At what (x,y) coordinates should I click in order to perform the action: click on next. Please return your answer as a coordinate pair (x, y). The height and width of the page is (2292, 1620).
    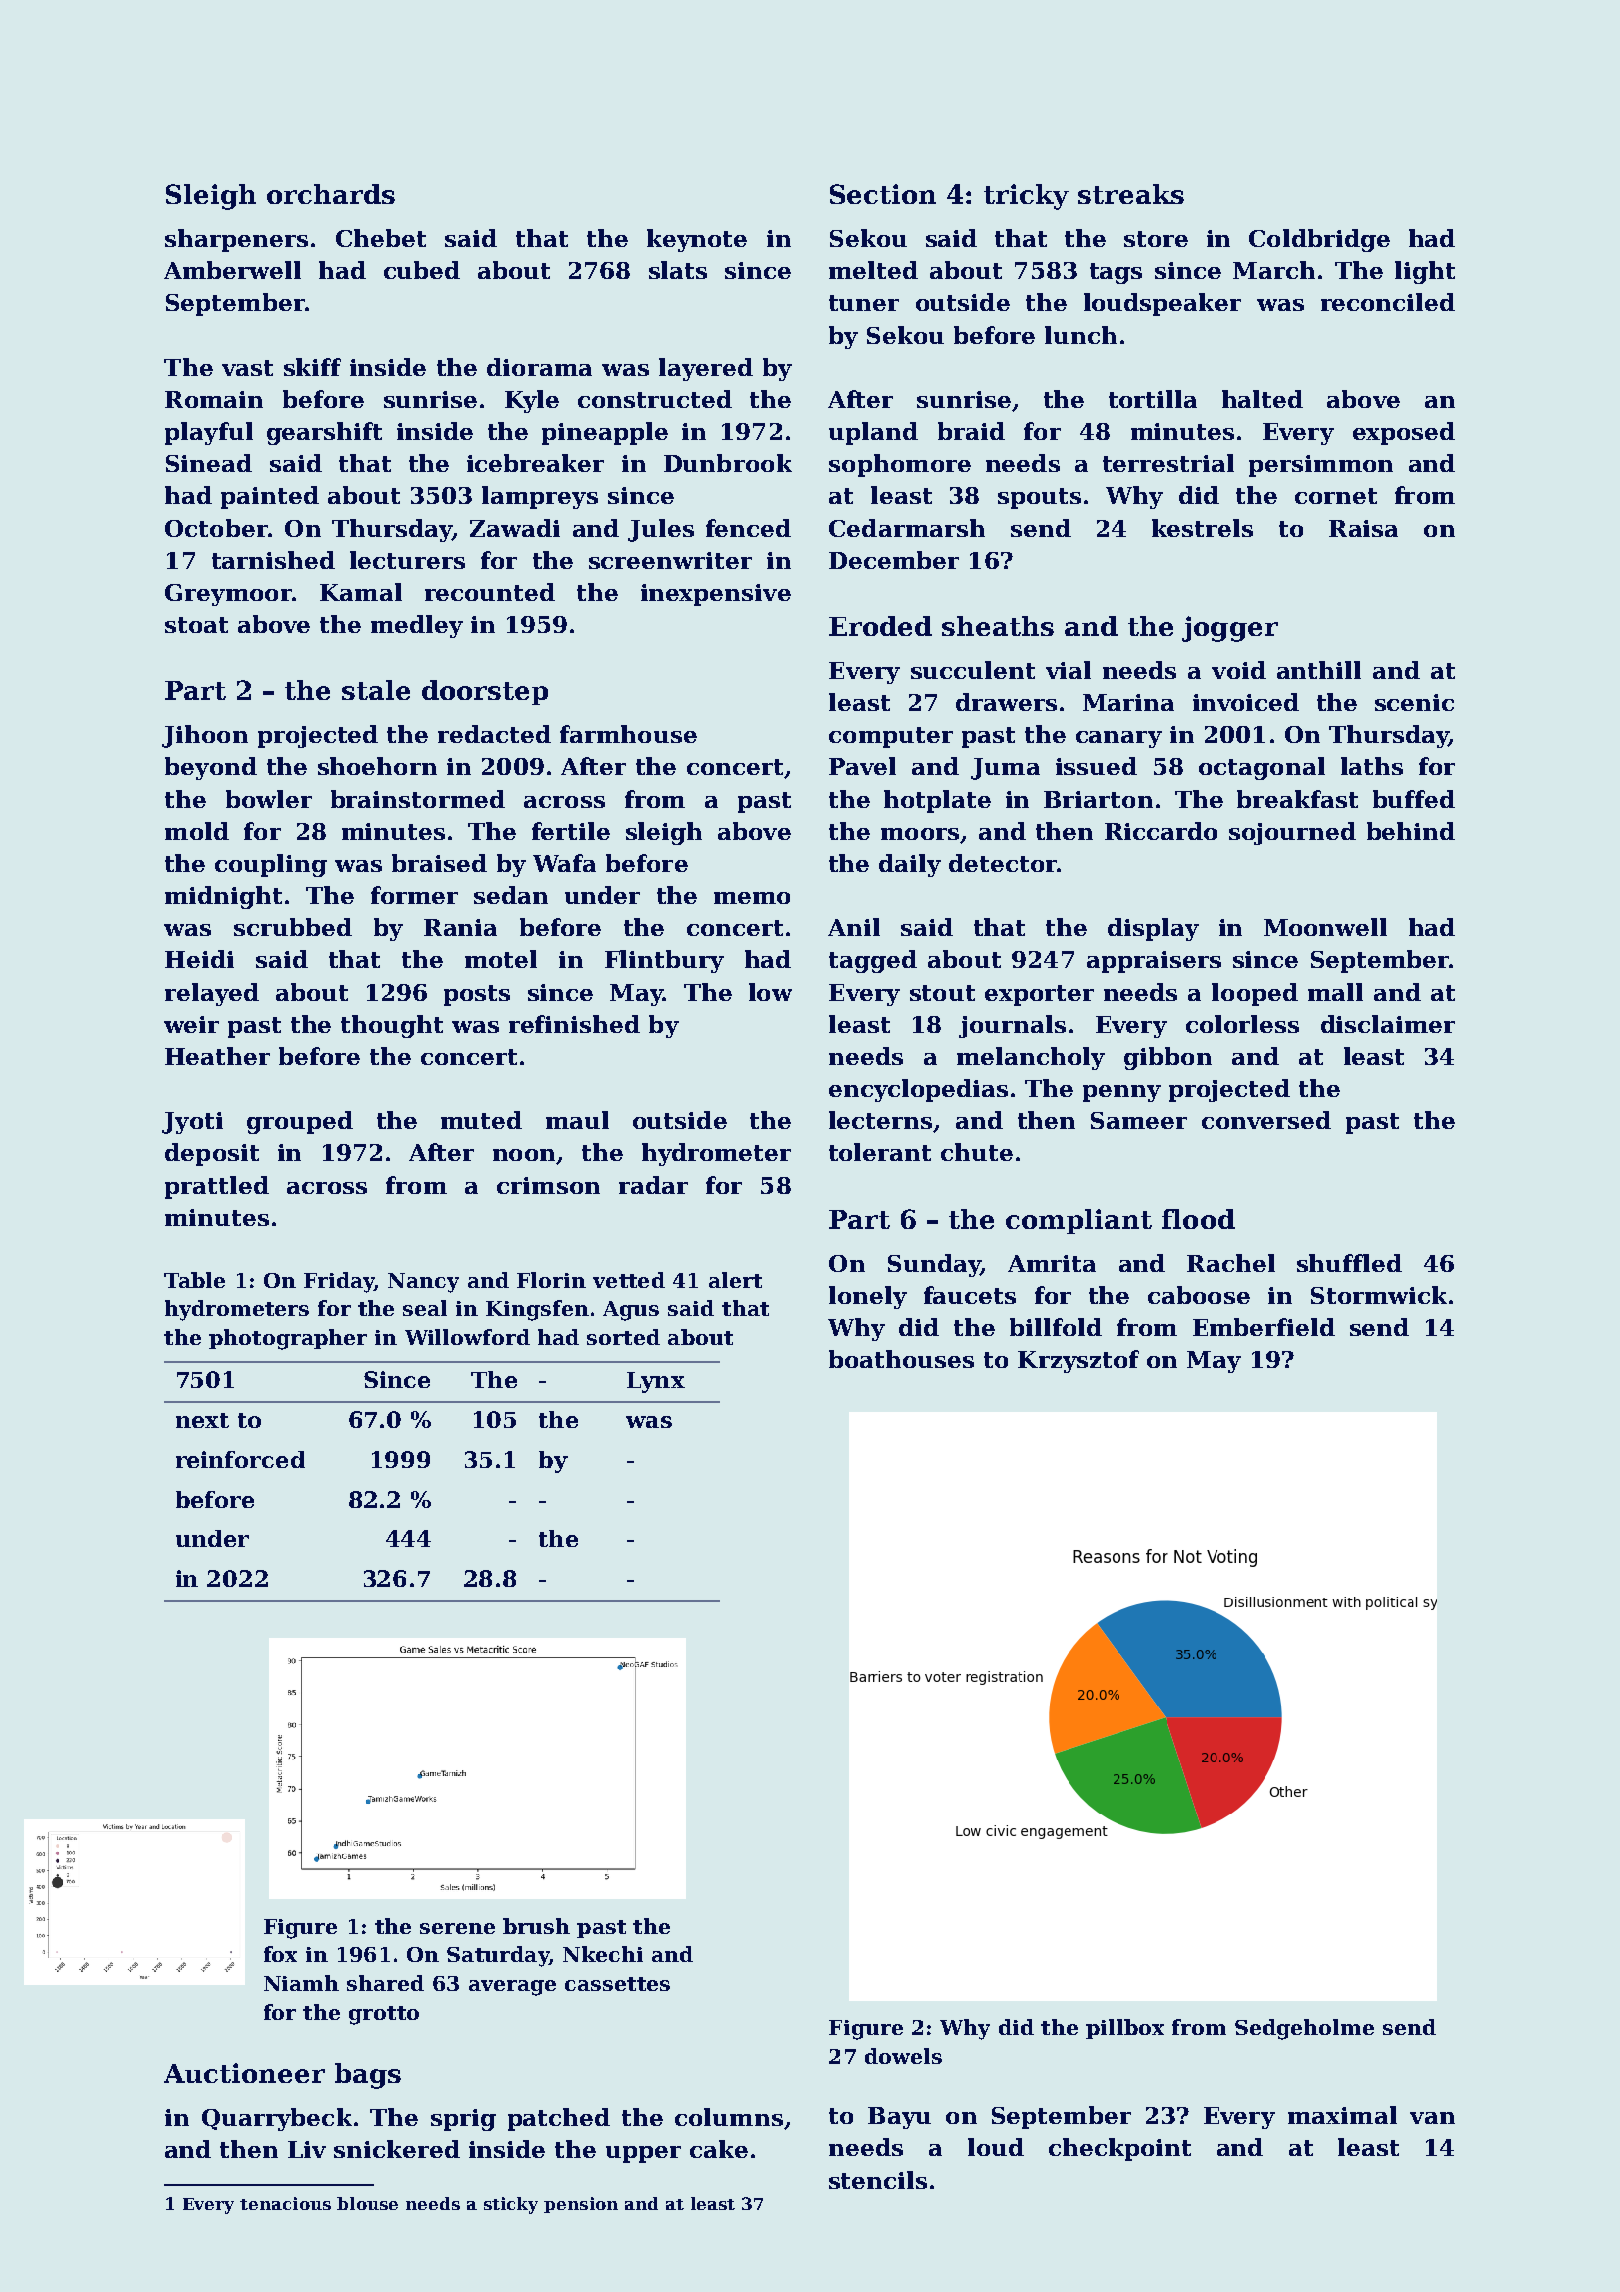
    Looking at the image, I should click on (202, 1420).
